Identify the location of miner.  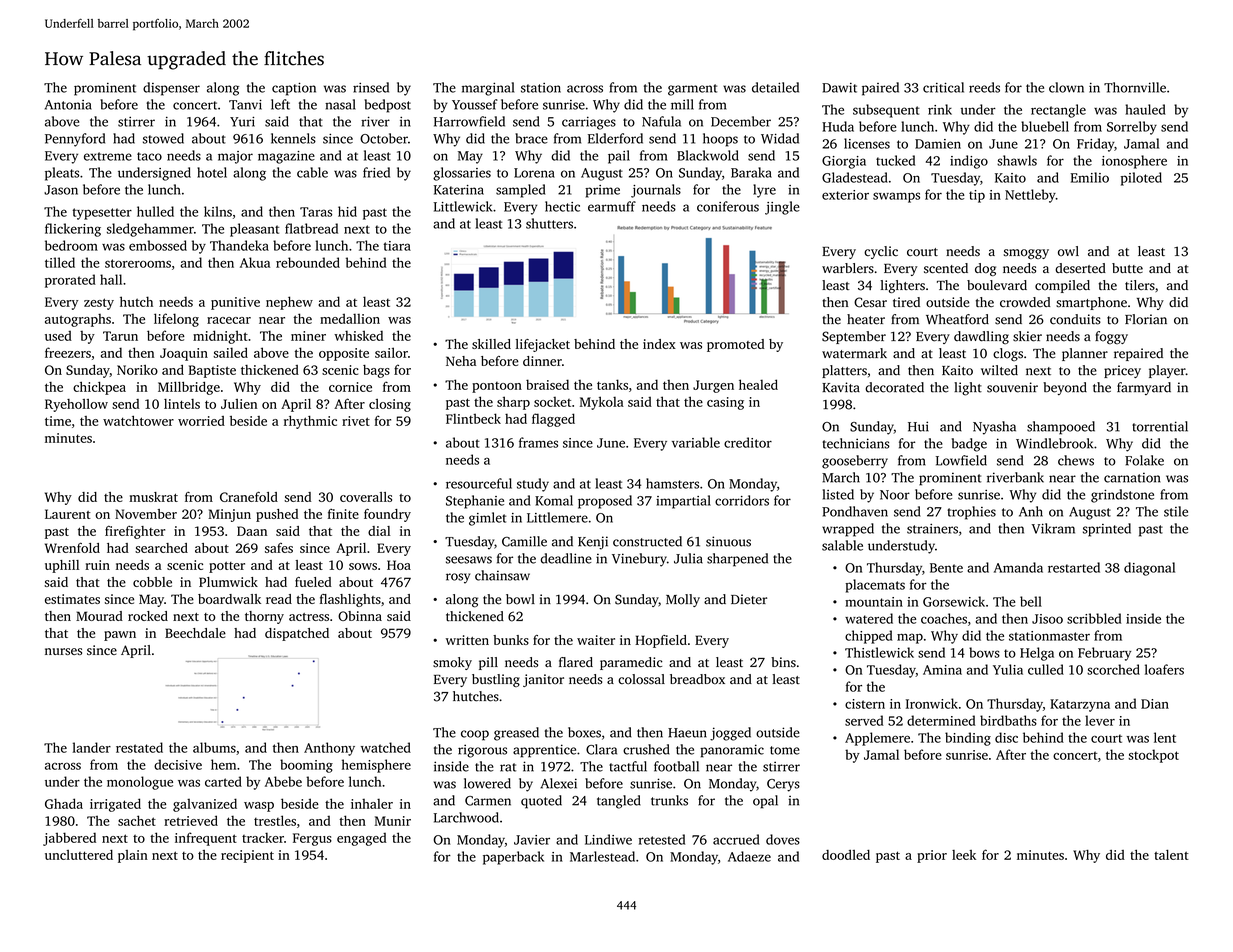
(308, 336).
